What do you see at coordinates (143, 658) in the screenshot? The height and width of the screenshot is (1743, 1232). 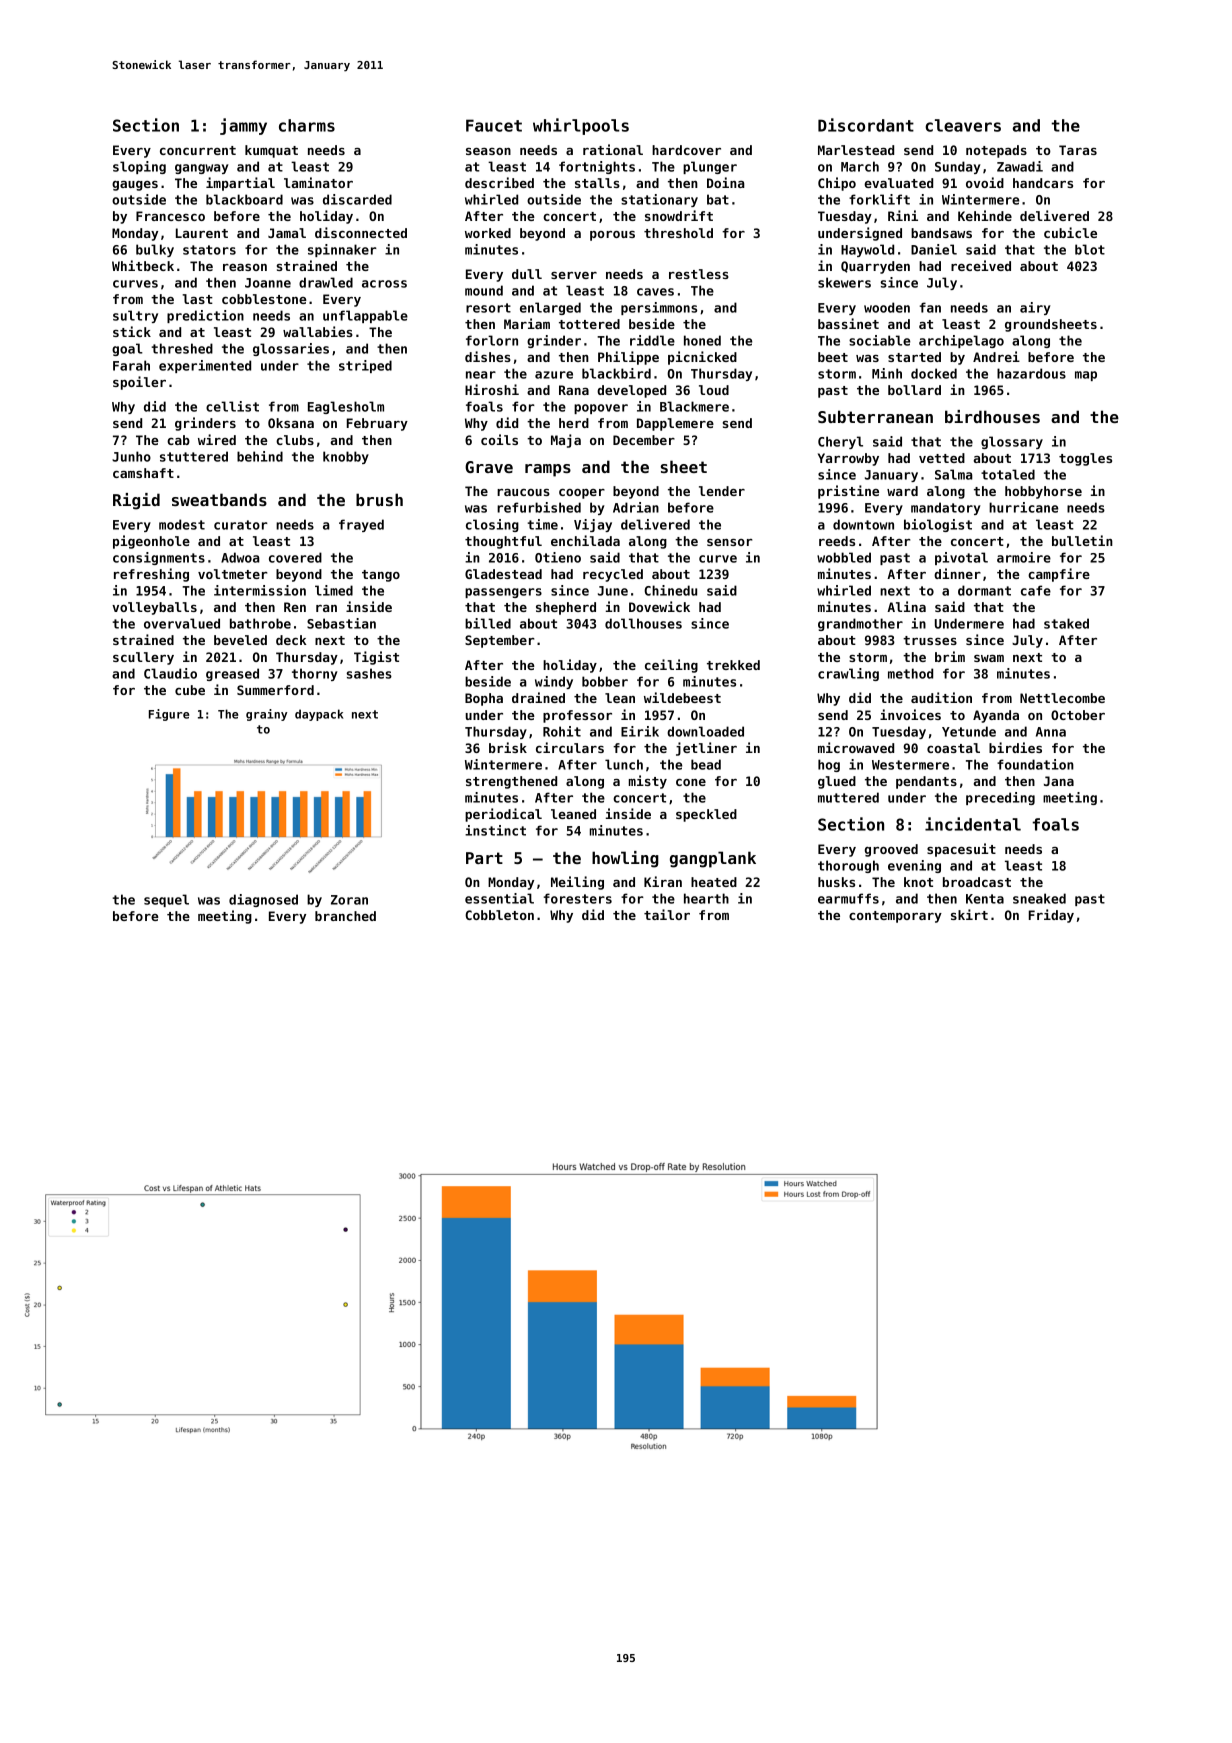 I see `scullery` at bounding box center [143, 658].
